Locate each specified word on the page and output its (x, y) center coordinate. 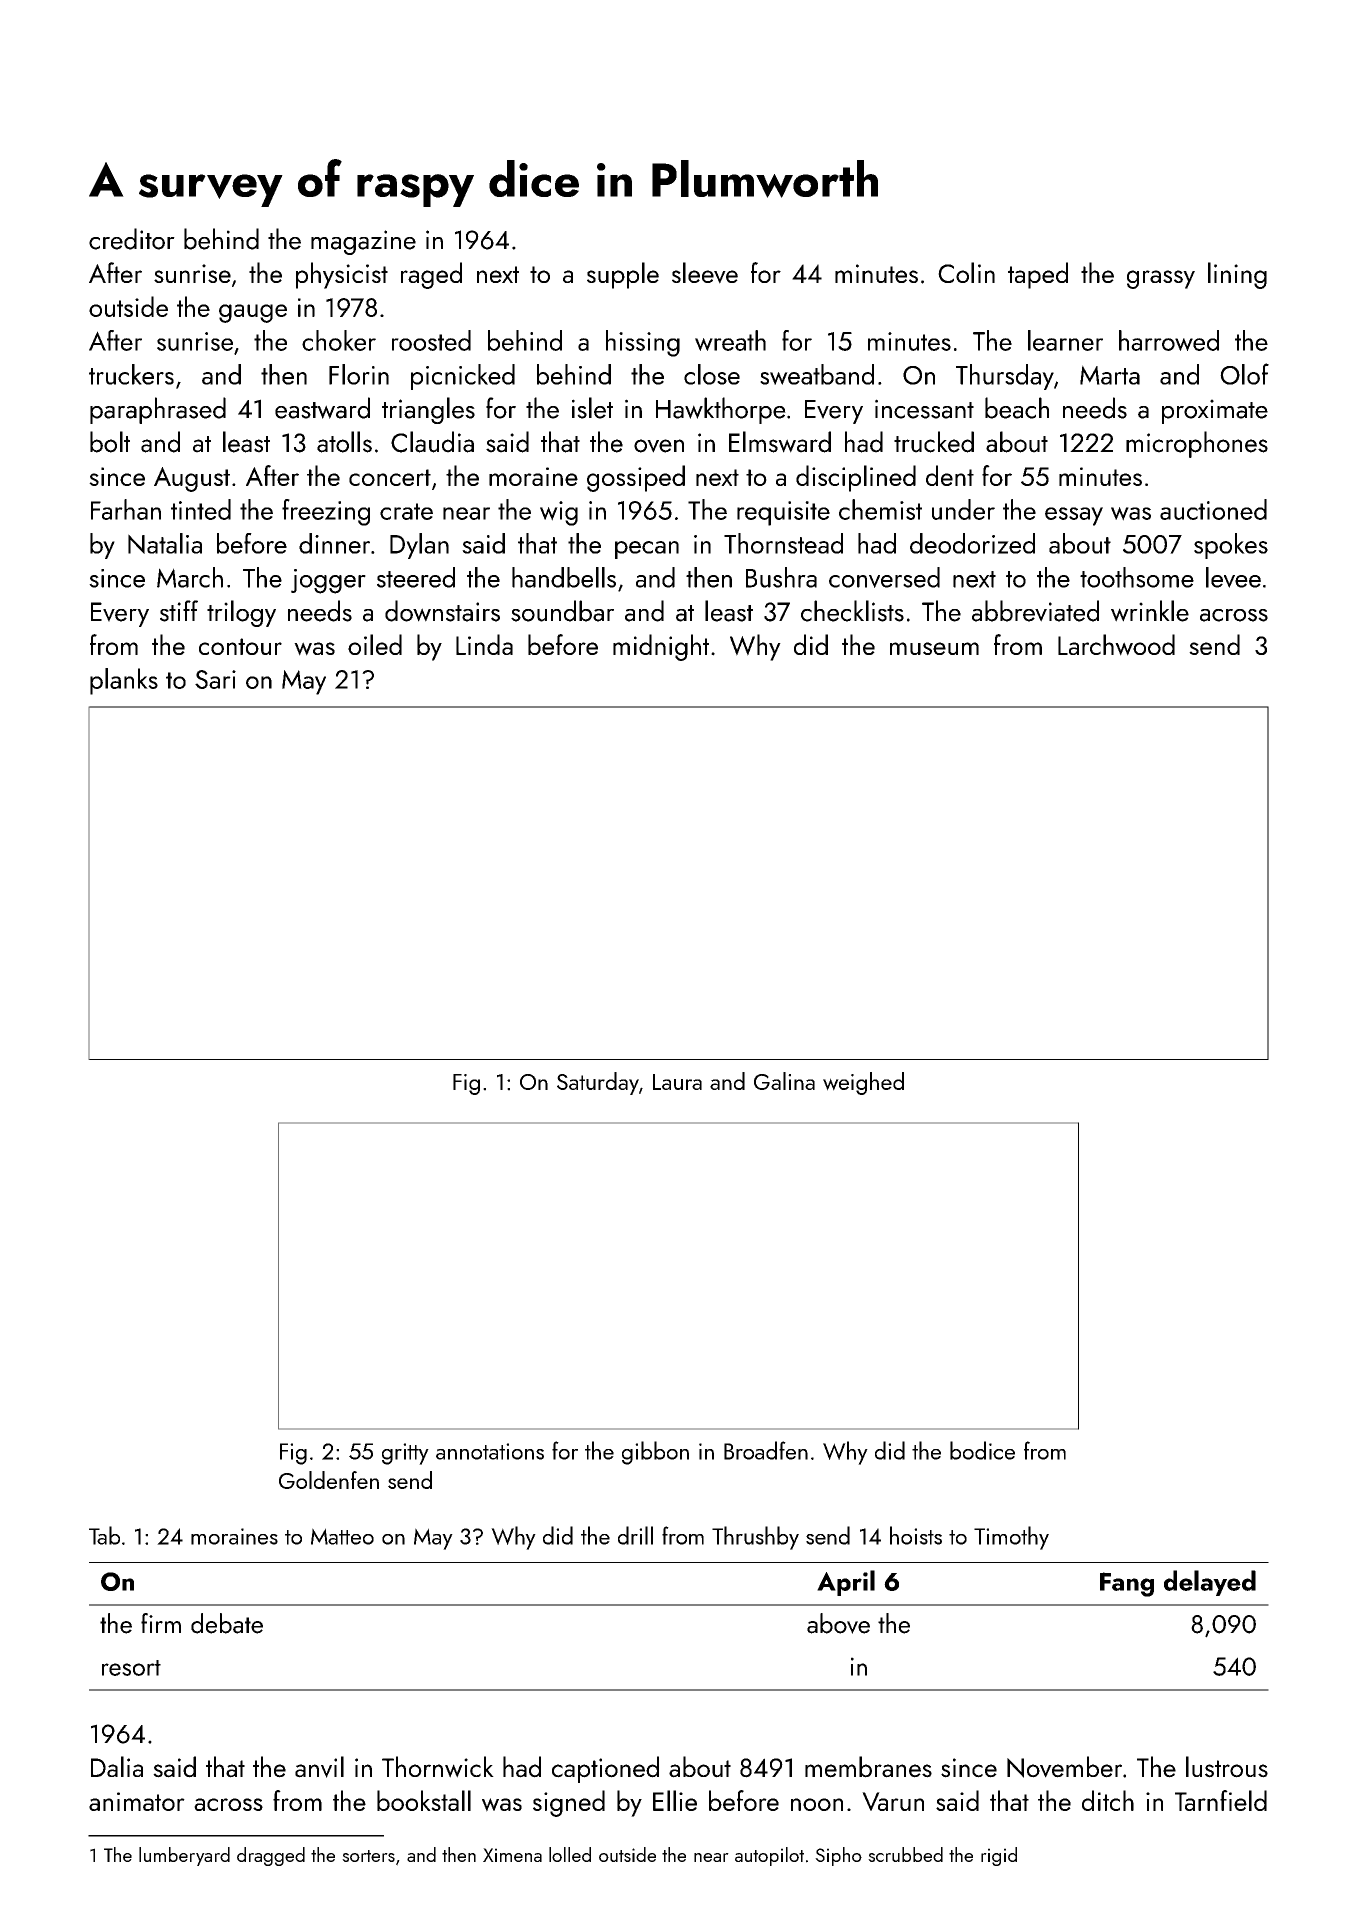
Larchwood (1116, 645)
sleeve (705, 273)
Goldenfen (329, 1480)
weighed (863, 1083)
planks (124, 681)
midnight (661, 647)
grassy (1161, 279)
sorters (368, 1856)
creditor (132, 239)
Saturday (598, 1083)
